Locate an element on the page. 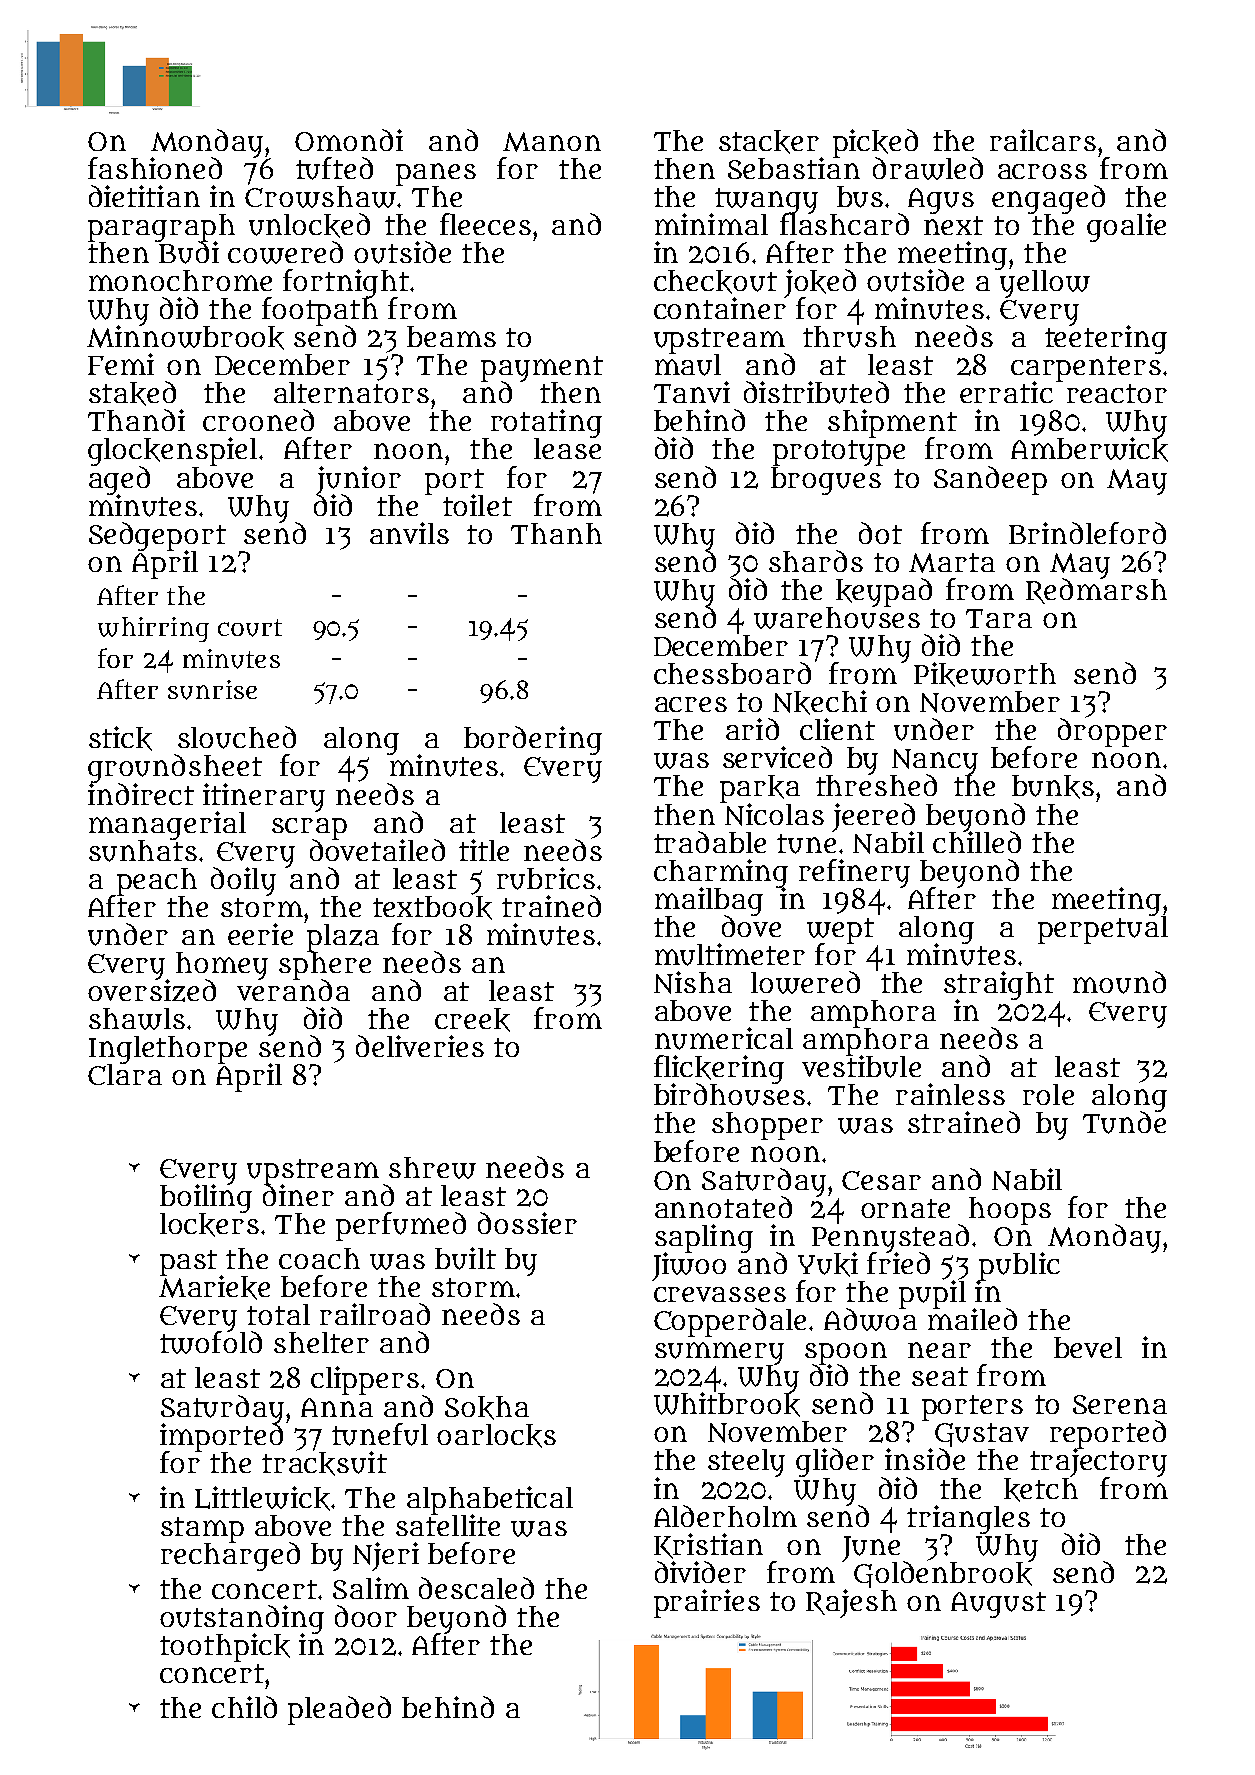 The width and height of the document is (1255, 1775). alternators is located at coordinates (351, 392).
